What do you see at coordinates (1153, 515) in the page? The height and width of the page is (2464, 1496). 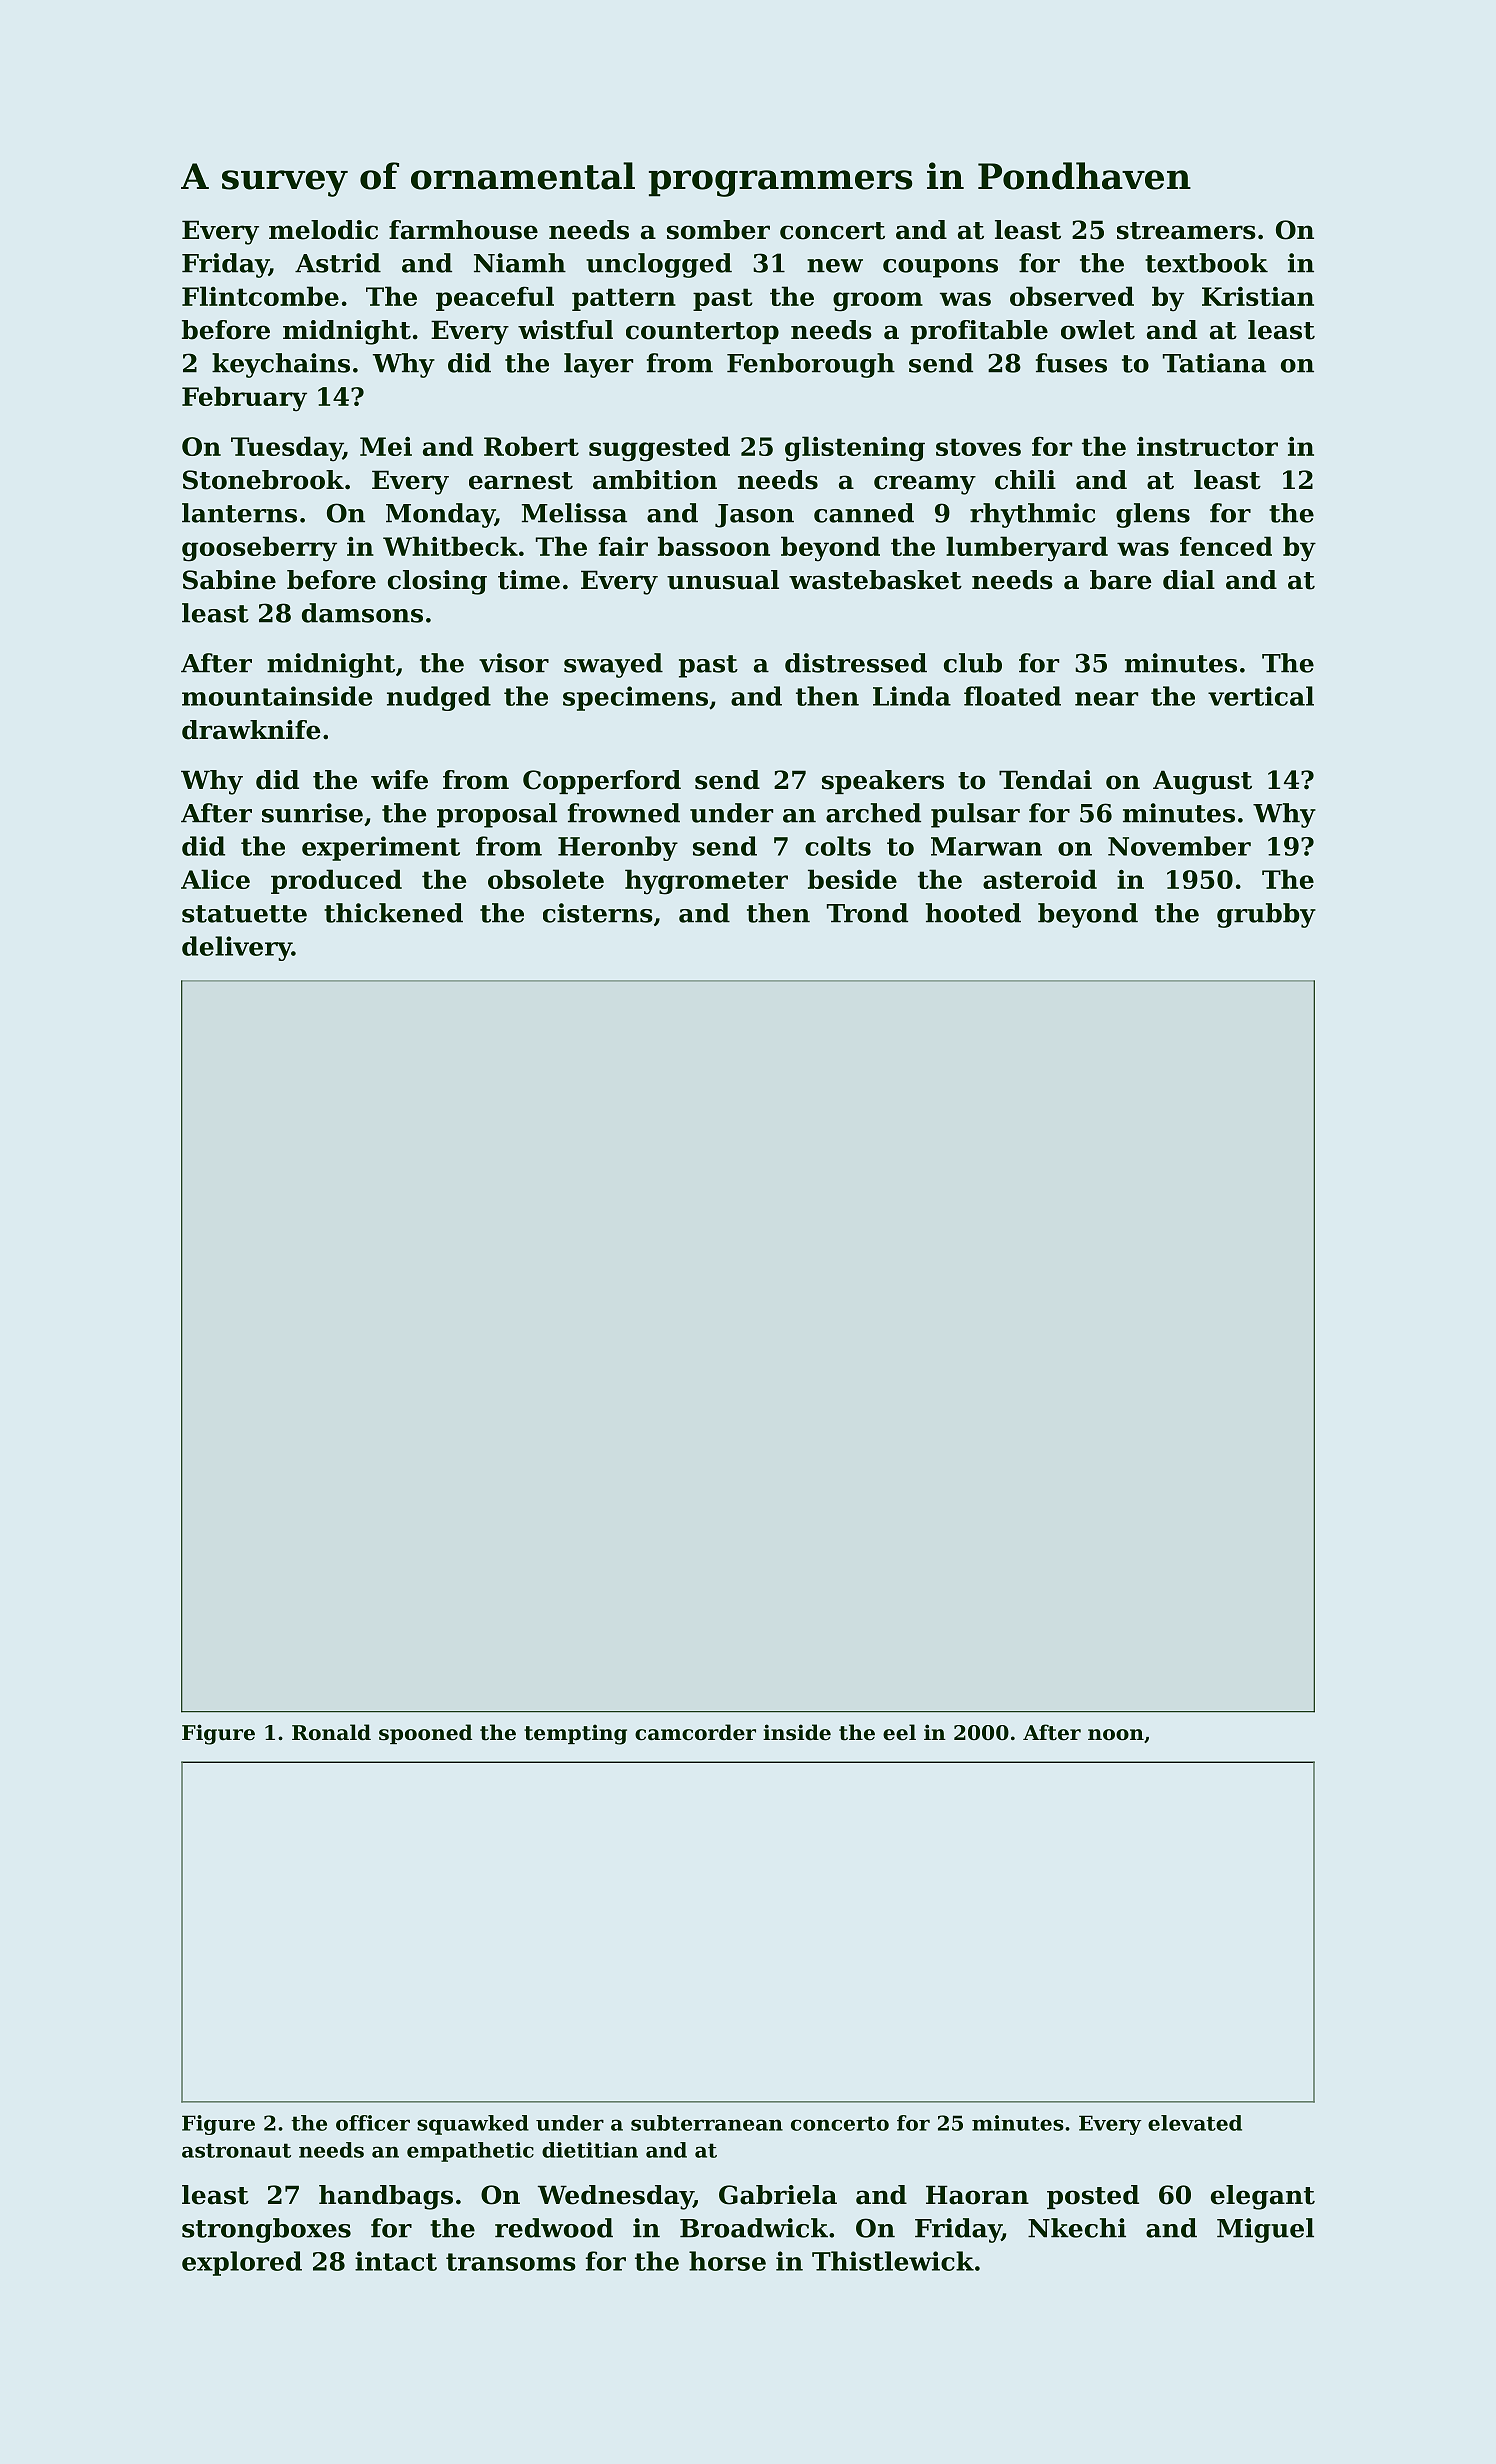 I see `glens` at bounding box center [1153, 515].
